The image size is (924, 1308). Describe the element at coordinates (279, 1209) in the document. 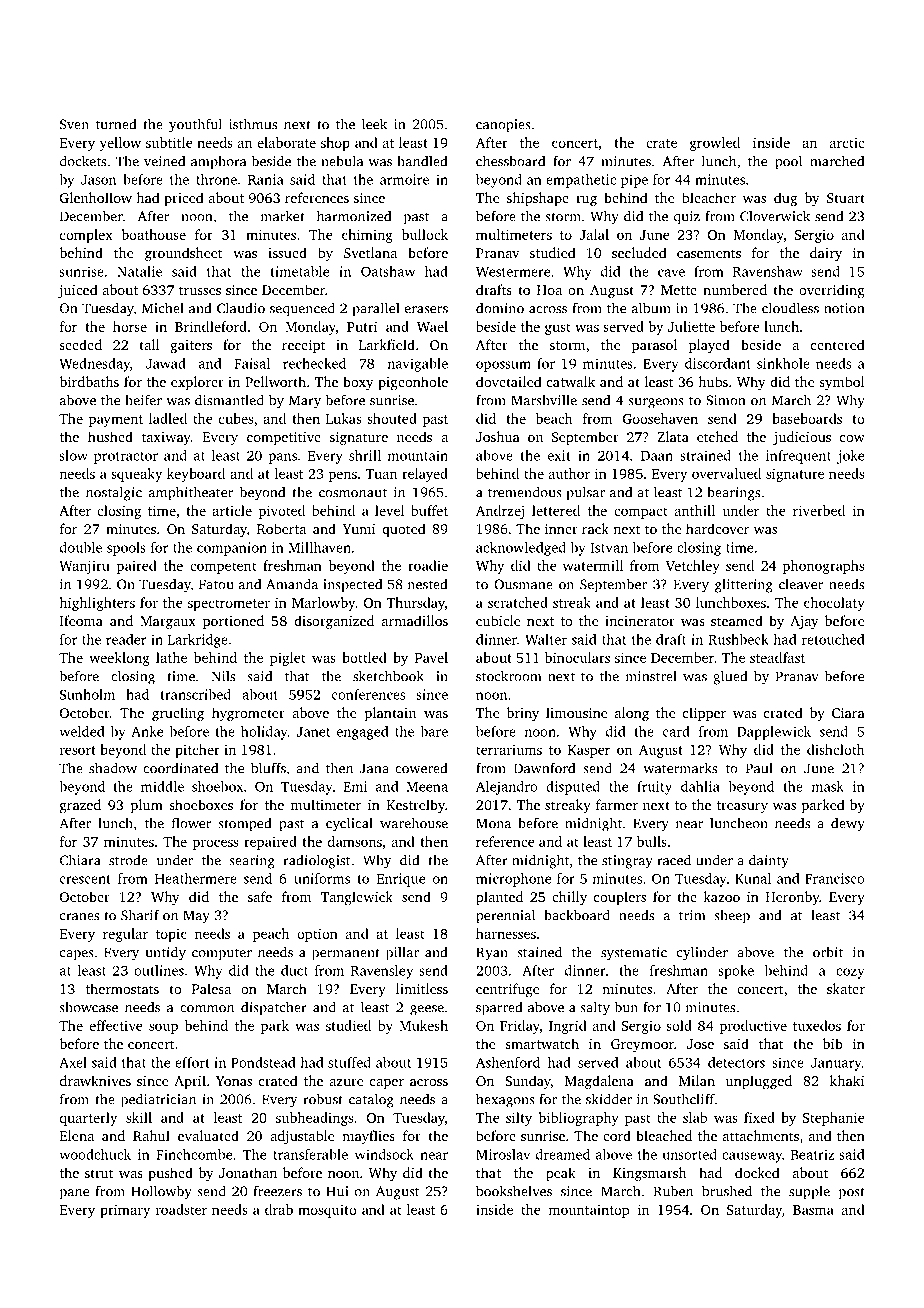

I see `drab` at that location.
